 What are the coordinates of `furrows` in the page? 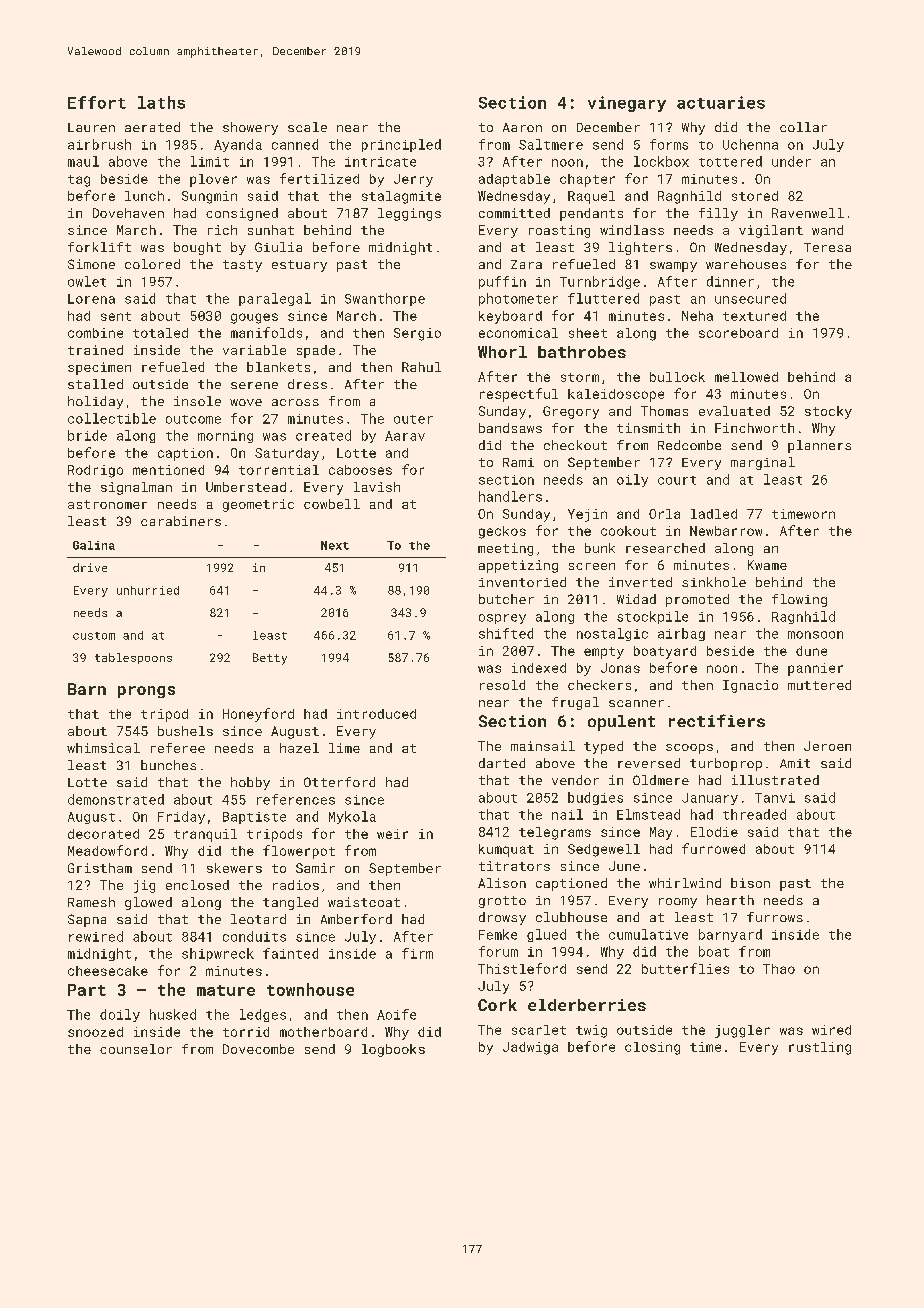 It's located at (775, 917).
